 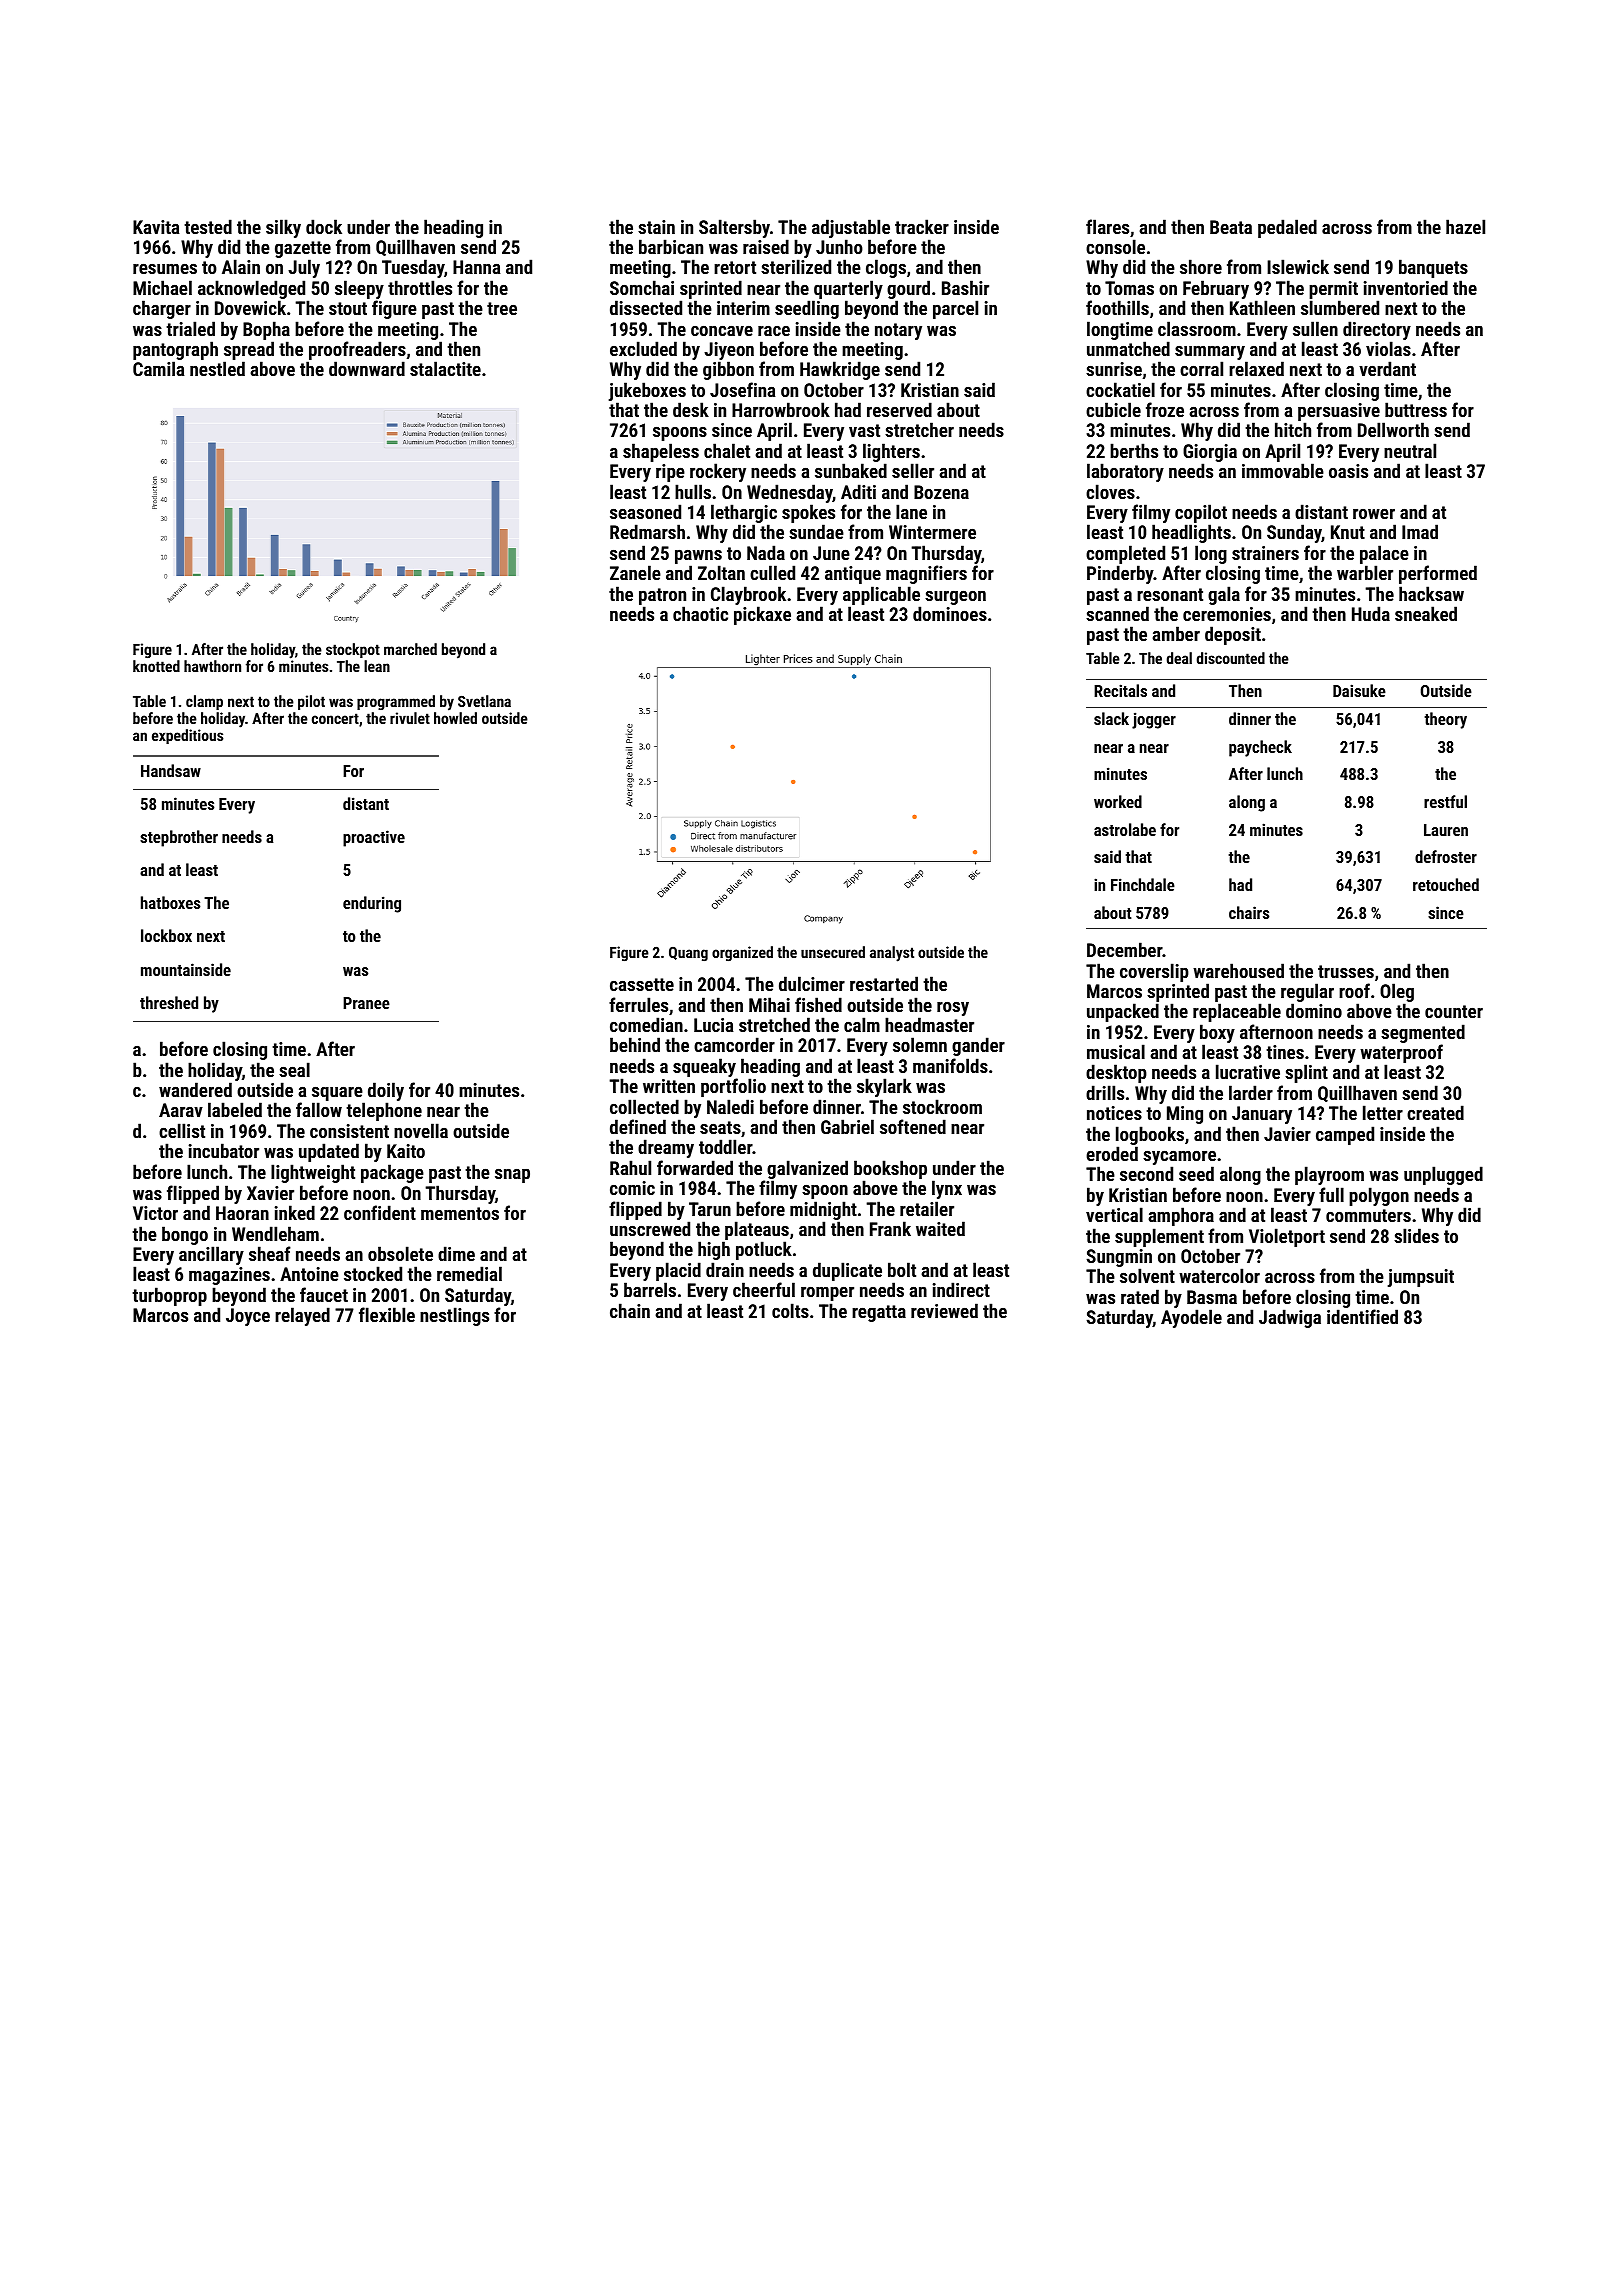 What do you see at coordinates (229, 1276) in the screenshot?
I see `magazines` at bounding box center [229, 1276].
